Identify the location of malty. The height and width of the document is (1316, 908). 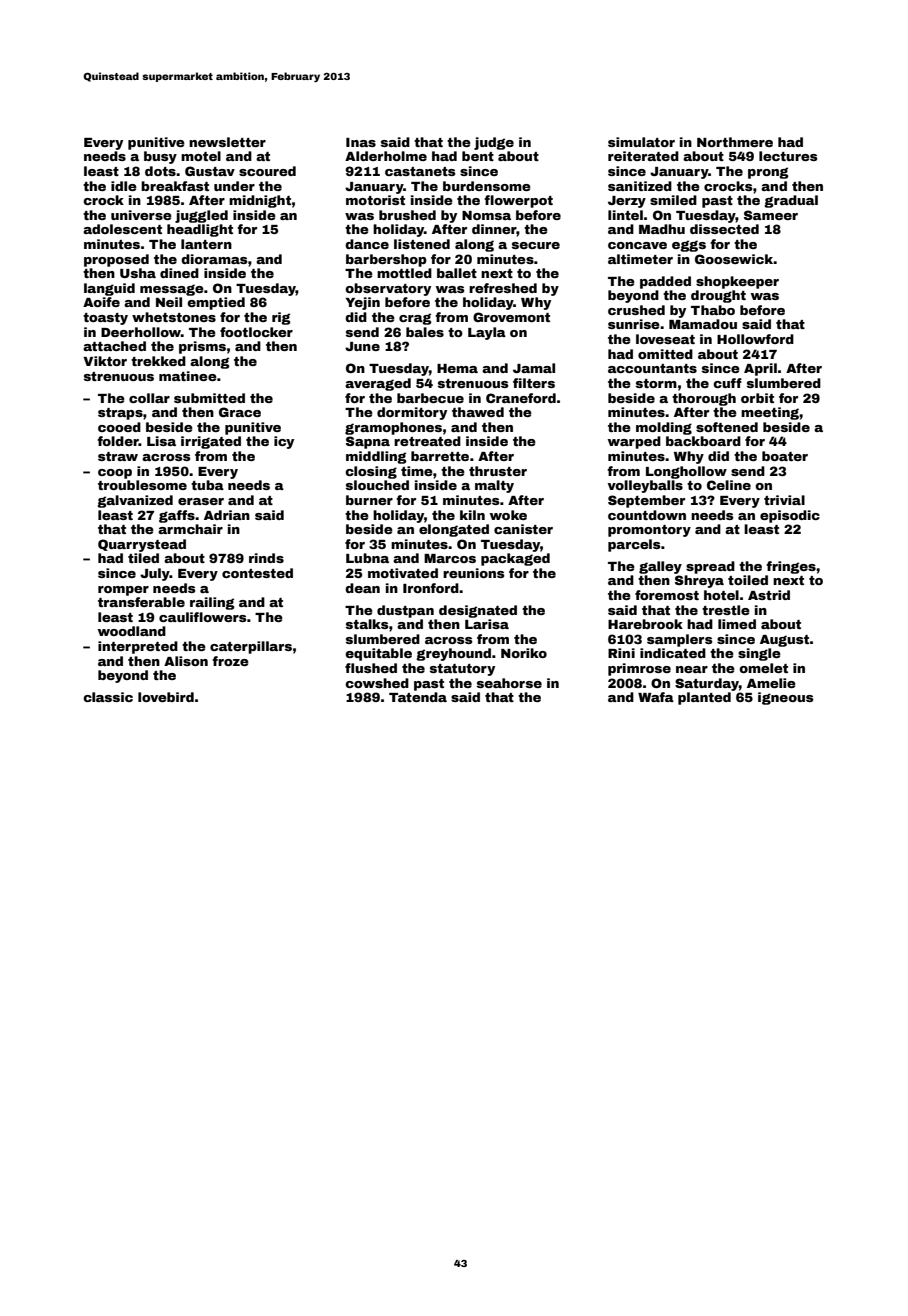
(494, 486).
